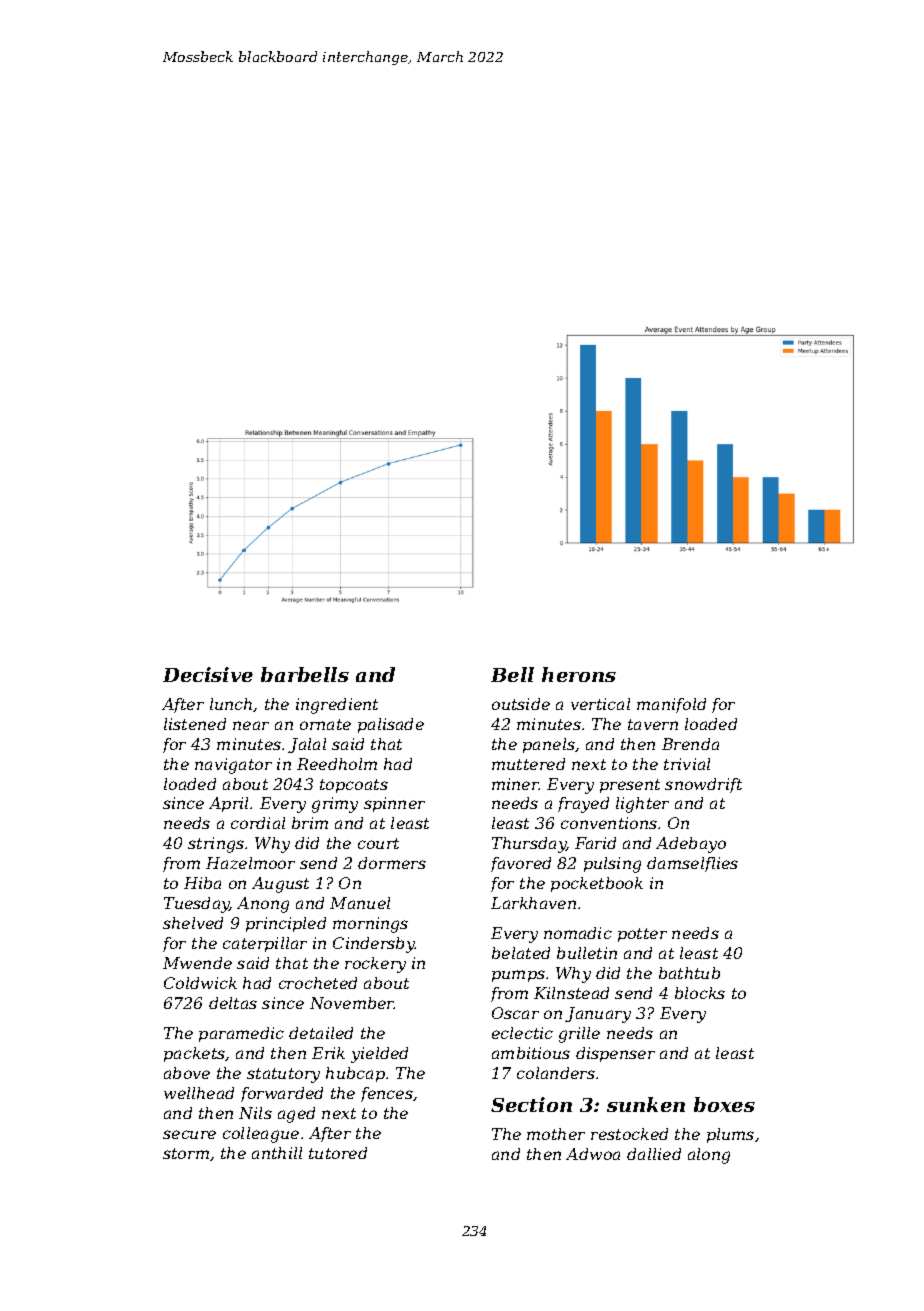 The height and width of the image is (1311, 924). What do you see at coordinates (531, 1104) in the image?
I see `Section` at bounding box center [531, 1104].
